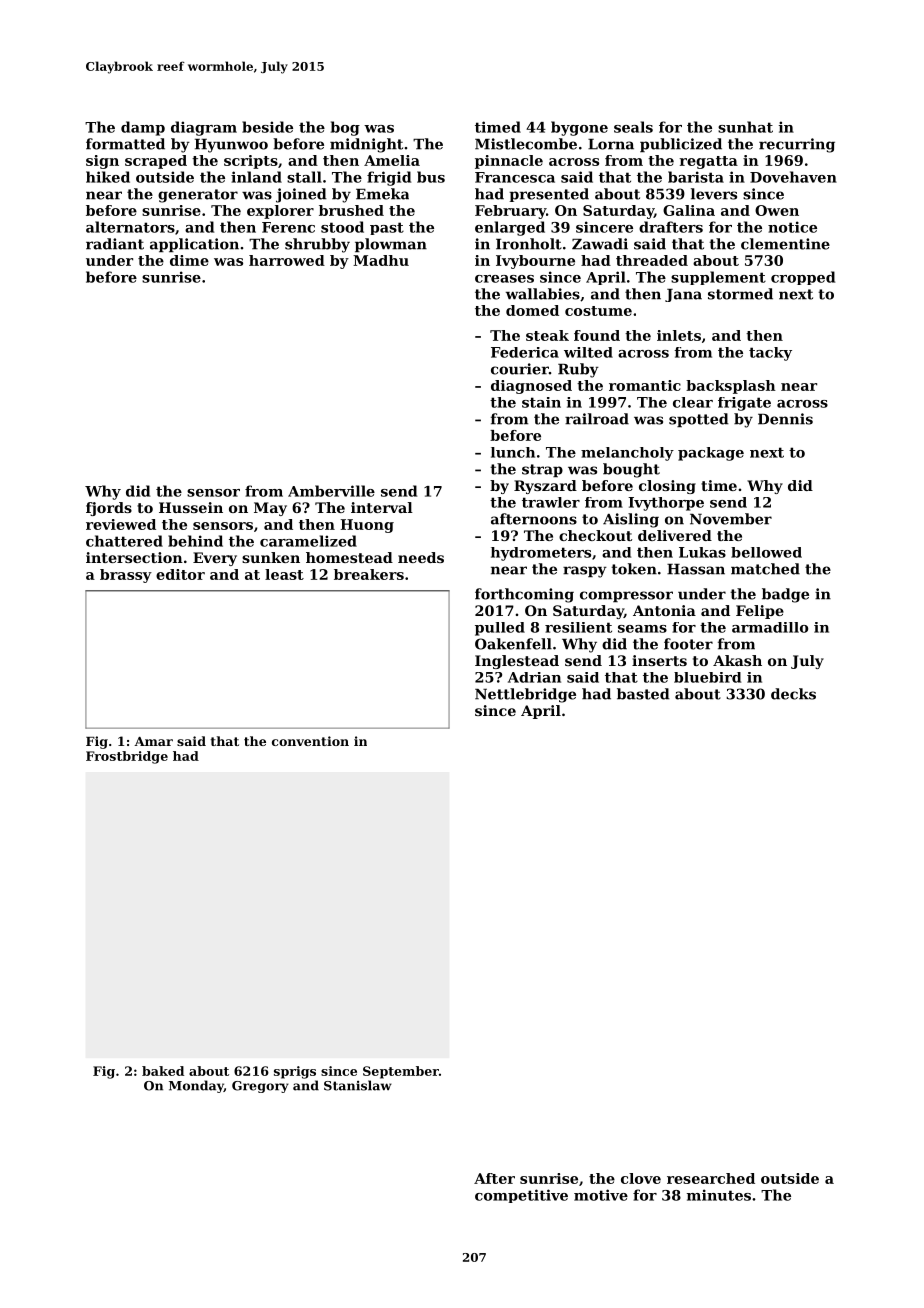 This document has height=1308, width=924. I want to click on diagram, so click(204, 128).
